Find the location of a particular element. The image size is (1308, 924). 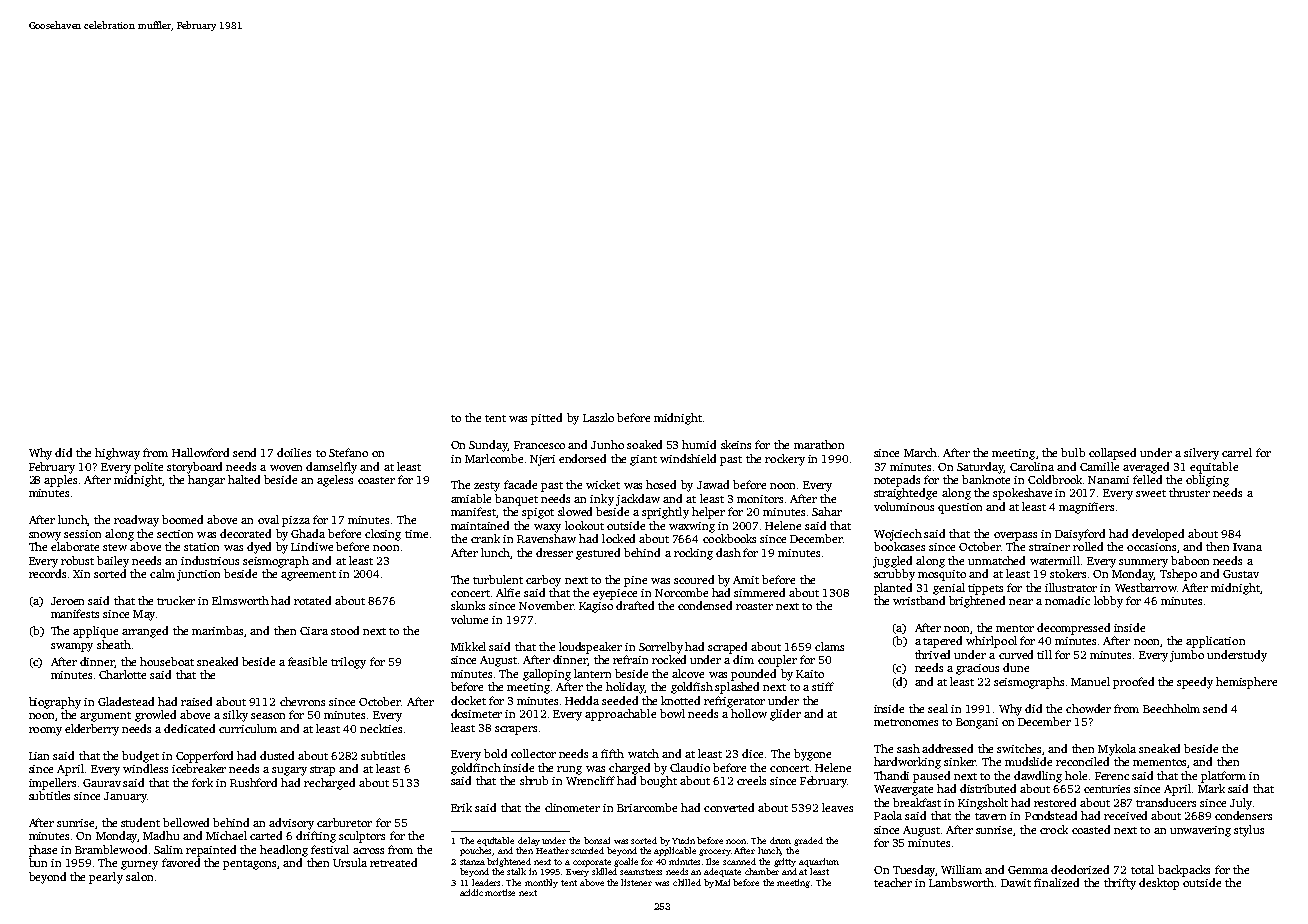

headlong is located at coordinates (284, 851).
